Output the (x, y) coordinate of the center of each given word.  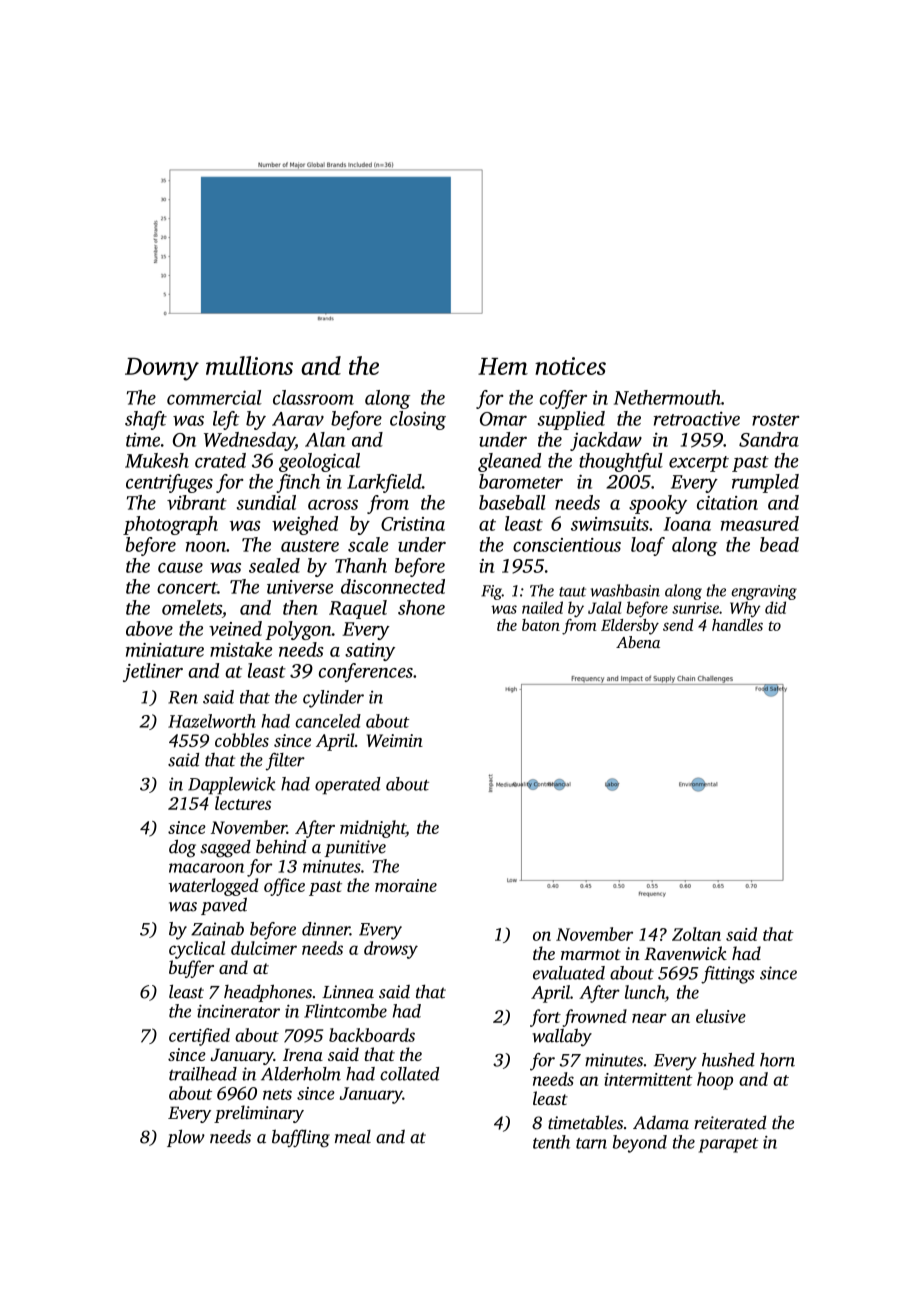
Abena (638, 642)
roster (775, 420)
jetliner (153, 672)
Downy (162, 369)
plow (186, 1138)
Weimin (395, 740)
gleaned (509, 462)
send (678, 625)
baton (541, 625)
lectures (243, 803)
